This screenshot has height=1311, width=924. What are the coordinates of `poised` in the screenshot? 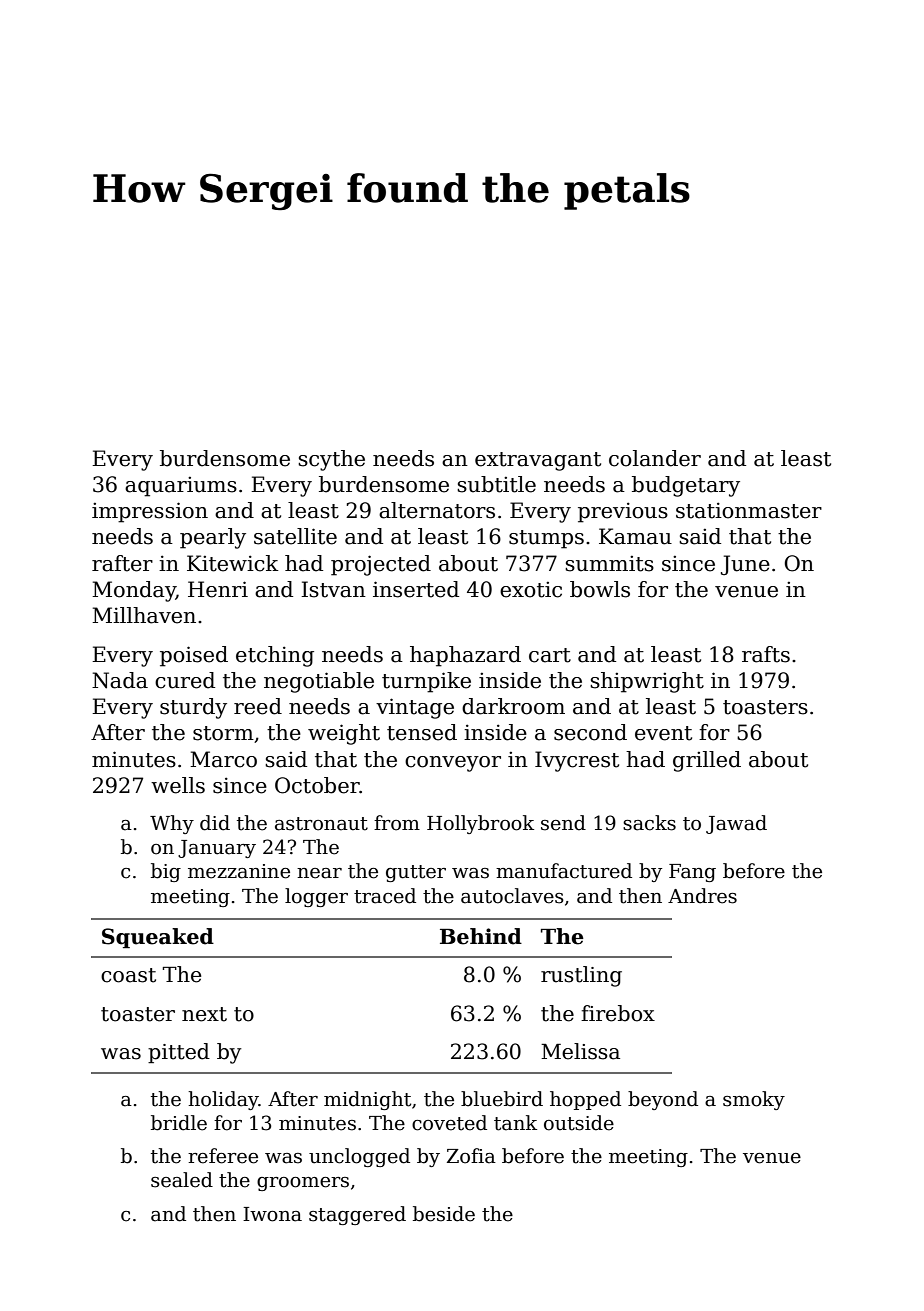 It's located at (194, 656).
